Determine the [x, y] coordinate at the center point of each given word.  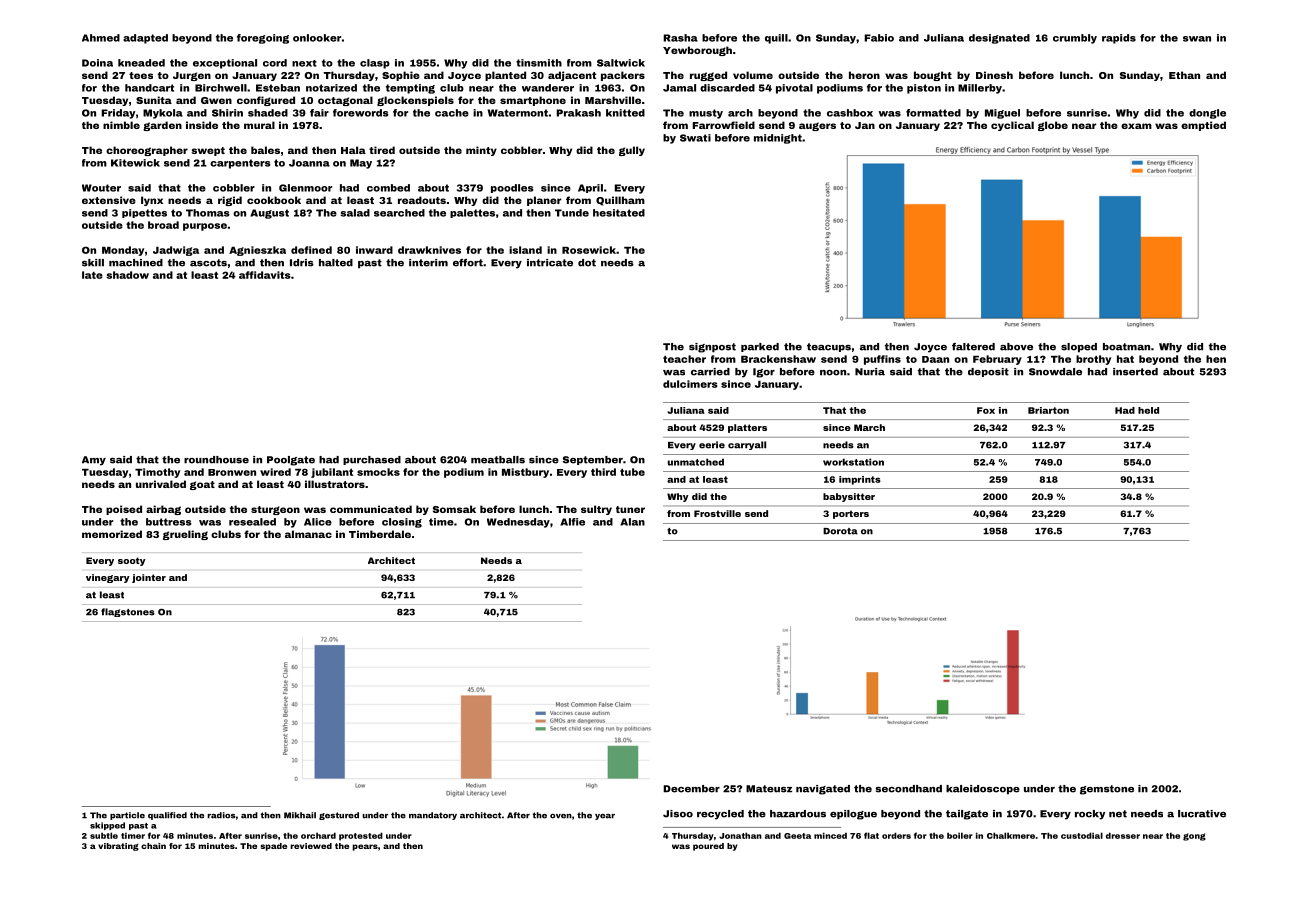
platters [747, 428]
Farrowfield [723, 125]
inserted [1135, 372]
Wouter [101, 188]
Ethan [1184, 75]
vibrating [118, 847]
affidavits [264, 275]
